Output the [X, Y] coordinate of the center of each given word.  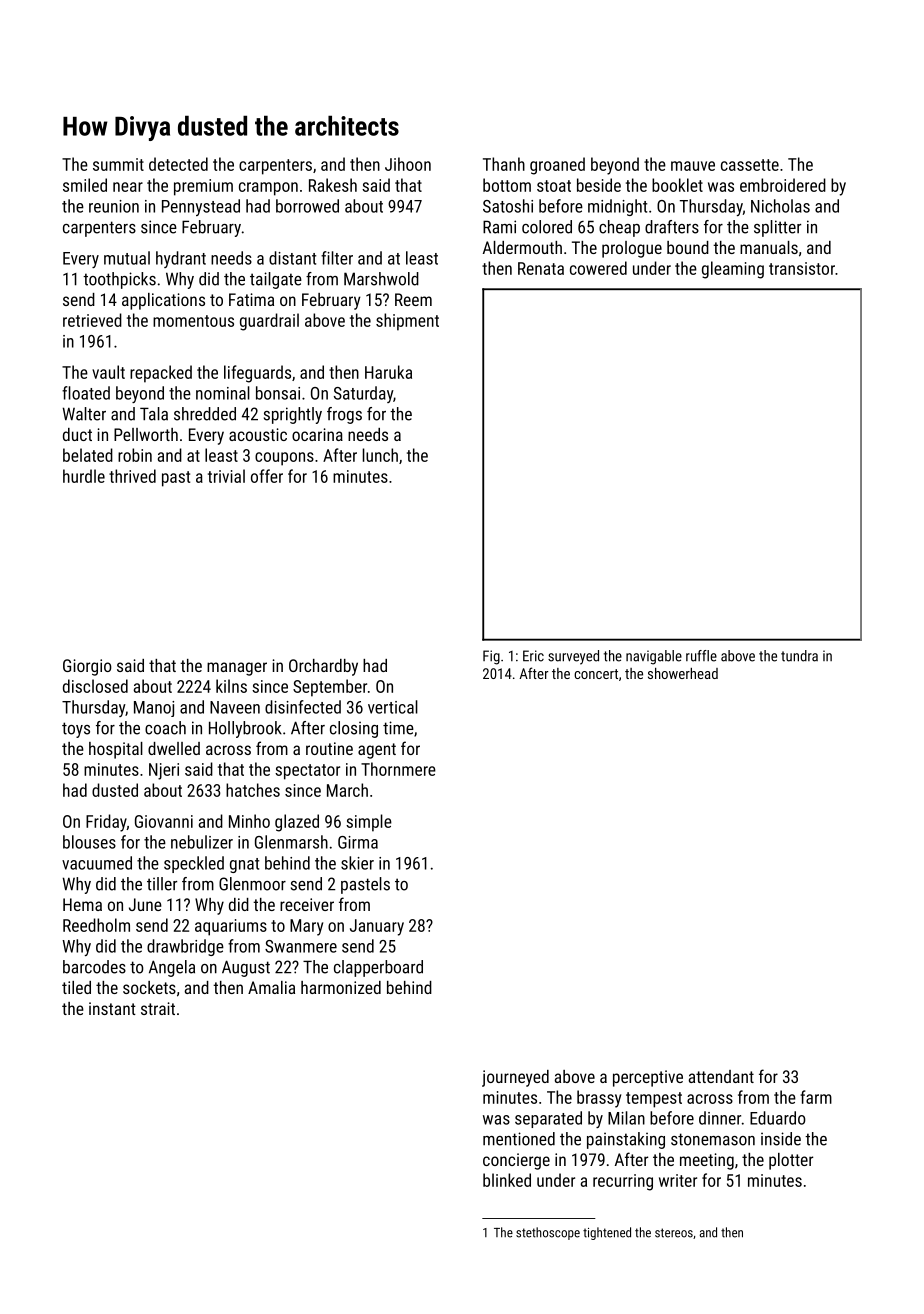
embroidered [783, 185]
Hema [82, 904]
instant [112, 1008]
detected [178, 164]
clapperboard [378, 968]
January [377, 927]
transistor [802, 268]
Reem [413, 299]
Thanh [504, 164]
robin [135, 455]
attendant [721, 1076]
